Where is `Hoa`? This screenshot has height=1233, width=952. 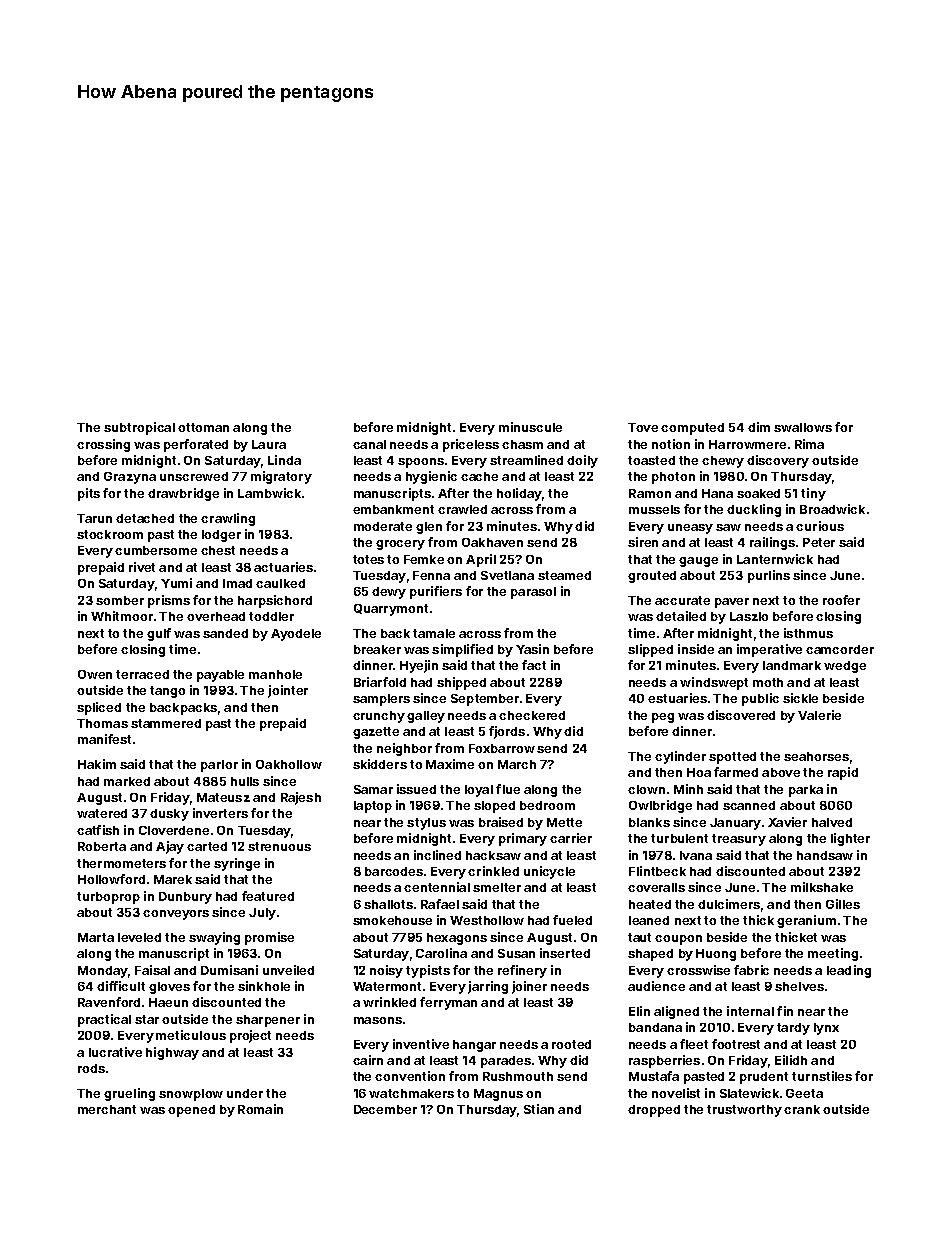
Hoa is located at coordinates (699, 772).
